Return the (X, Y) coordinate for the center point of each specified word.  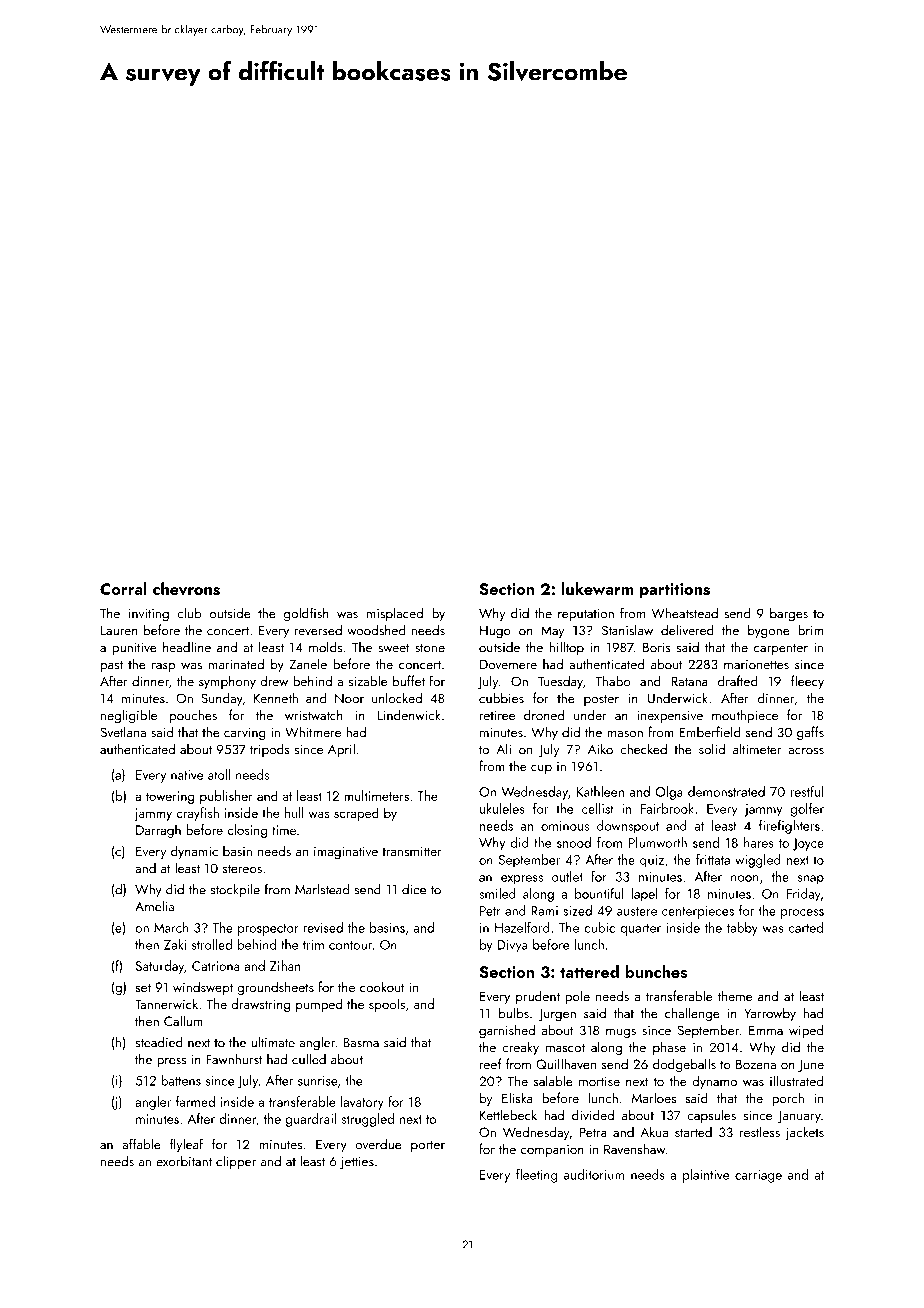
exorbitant (184, 1161)
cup (541, 769)
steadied (159, 1042)
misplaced (395, 614)
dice (414, 889)
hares (759, 842)
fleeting (537, 1176)
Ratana (689, 681)
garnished (507, 1031)
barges (789, 614)
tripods (270, 750)
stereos (242, 868)
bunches (656, 971)
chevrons (186, 588)
